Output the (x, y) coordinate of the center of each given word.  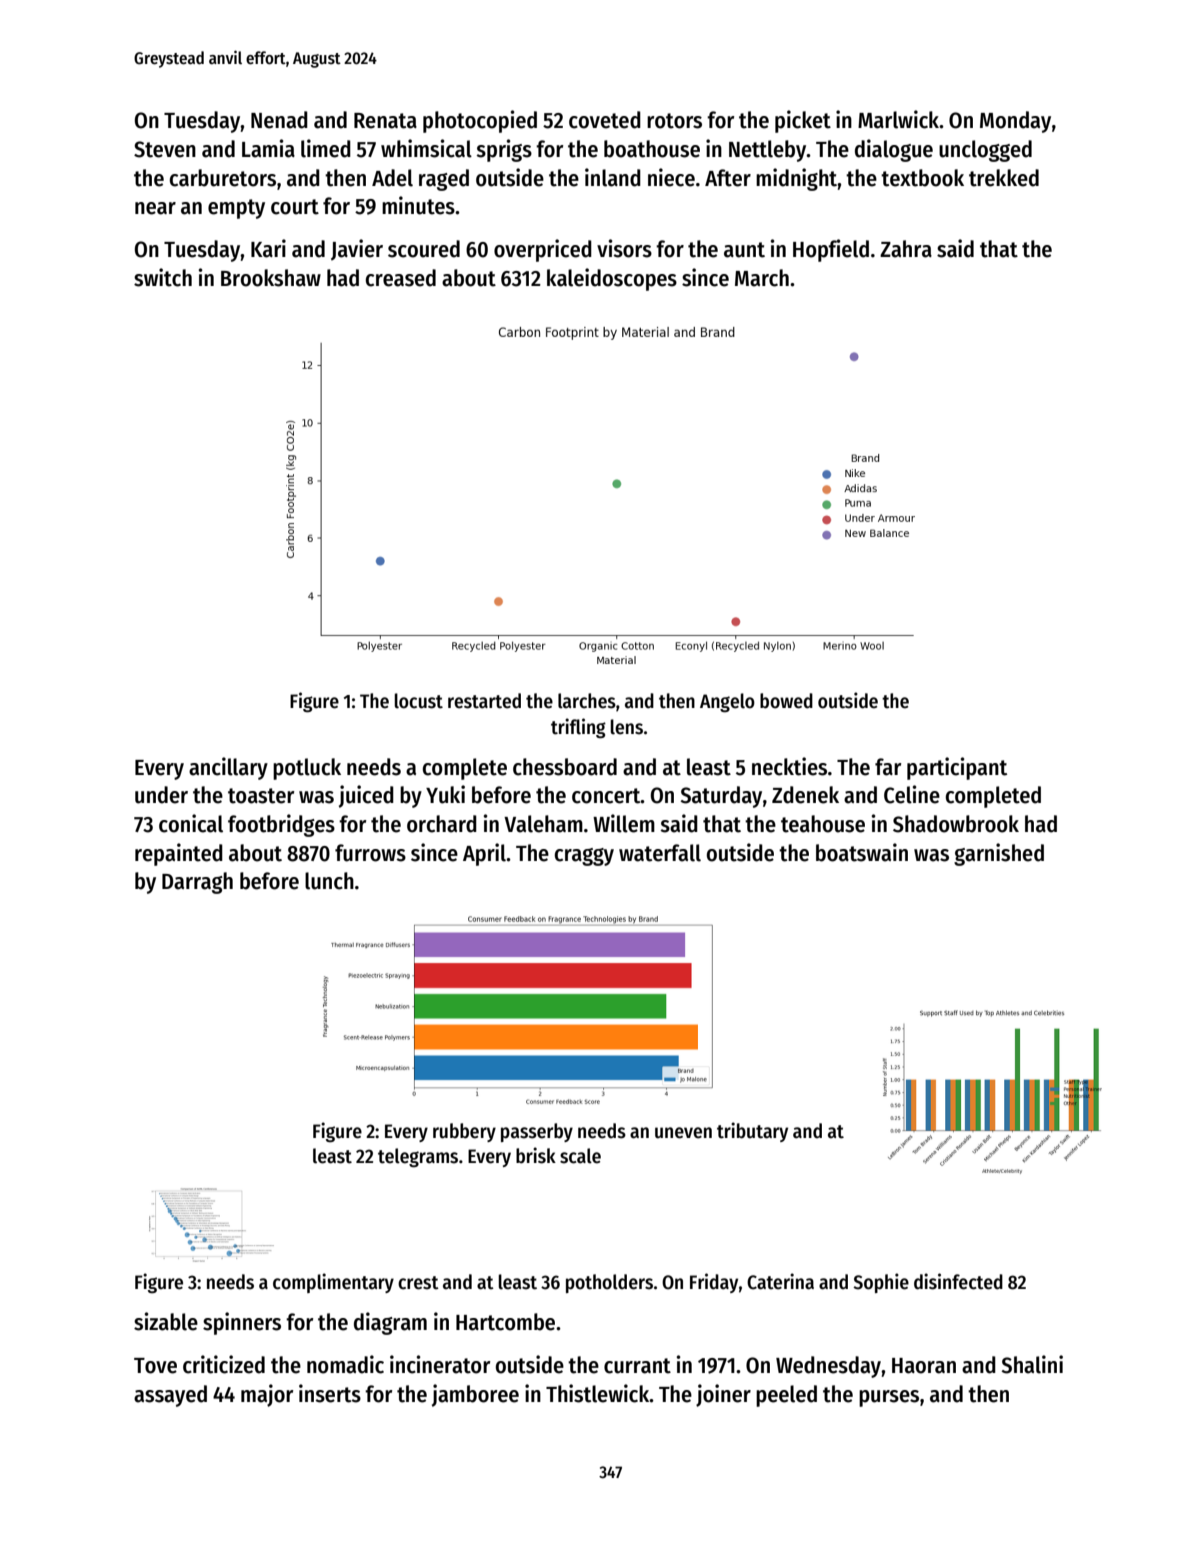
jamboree (475, 1395)
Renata (385, 121)
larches (587, 701)
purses (889, 1398)
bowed (786, 701)
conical (191, 823)
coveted (605, 120)
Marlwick (899, 119)
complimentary (333, 1283)
